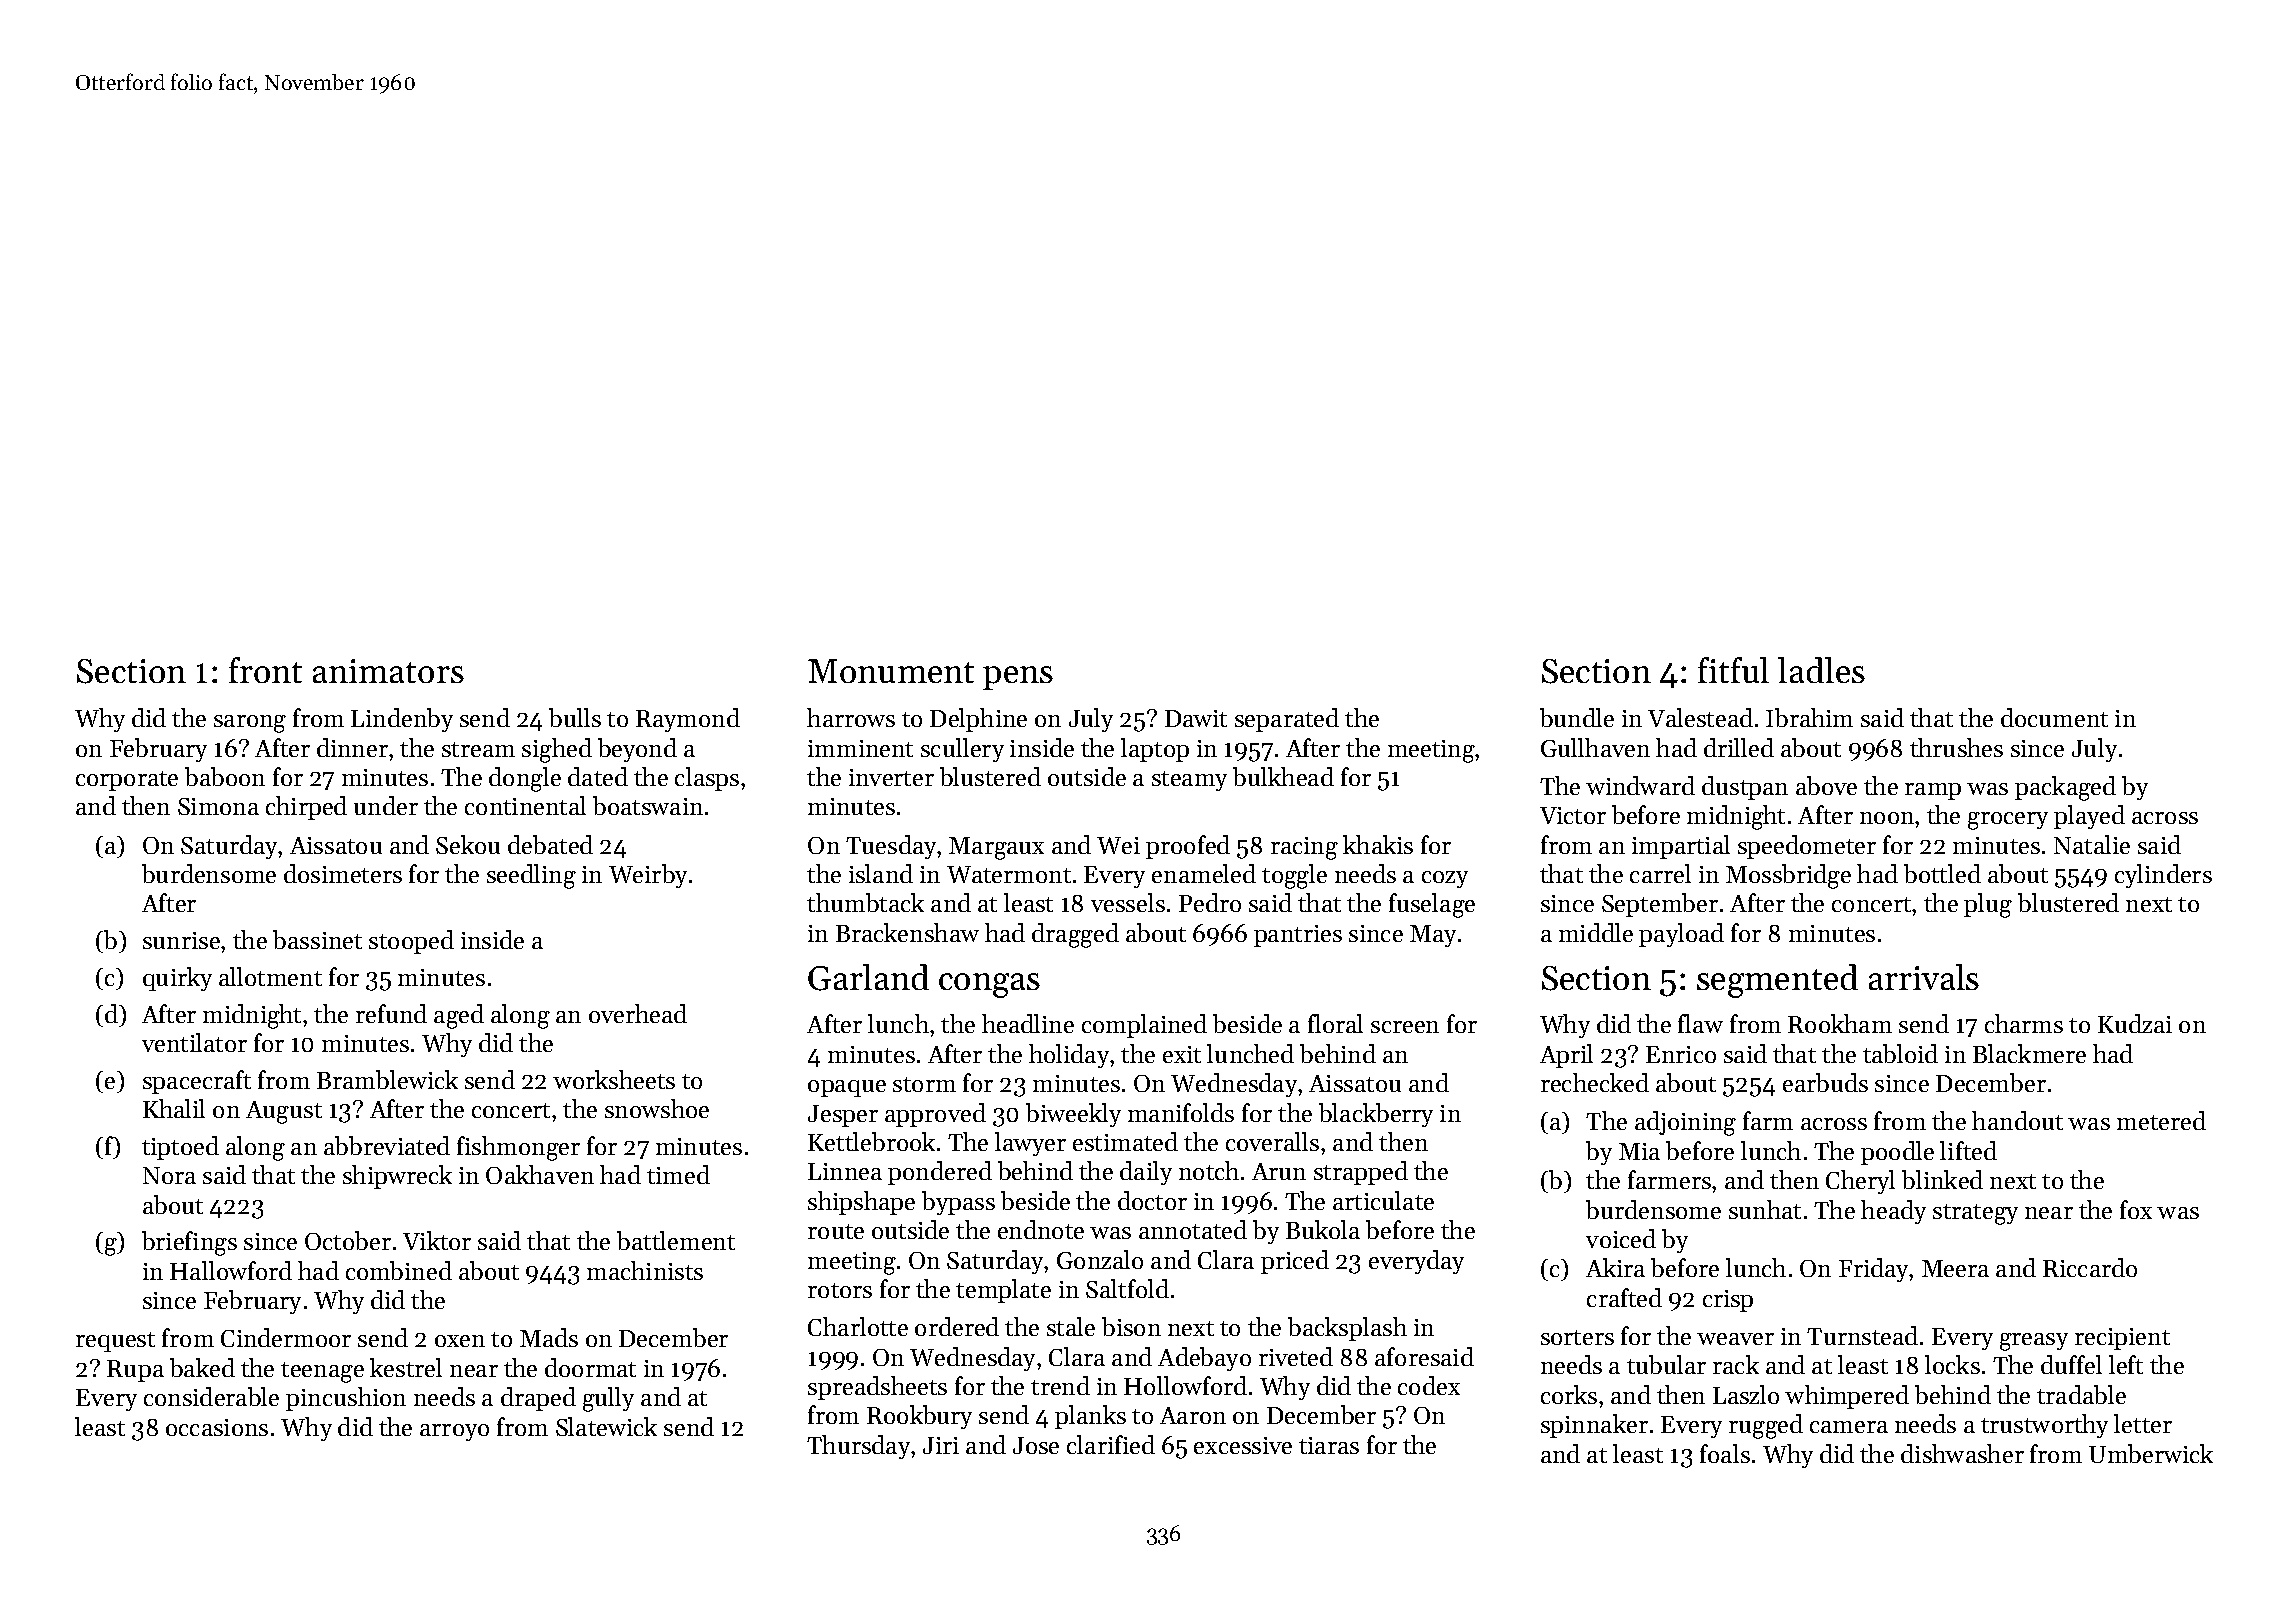  I want to click on request, so click(115, 1342).
